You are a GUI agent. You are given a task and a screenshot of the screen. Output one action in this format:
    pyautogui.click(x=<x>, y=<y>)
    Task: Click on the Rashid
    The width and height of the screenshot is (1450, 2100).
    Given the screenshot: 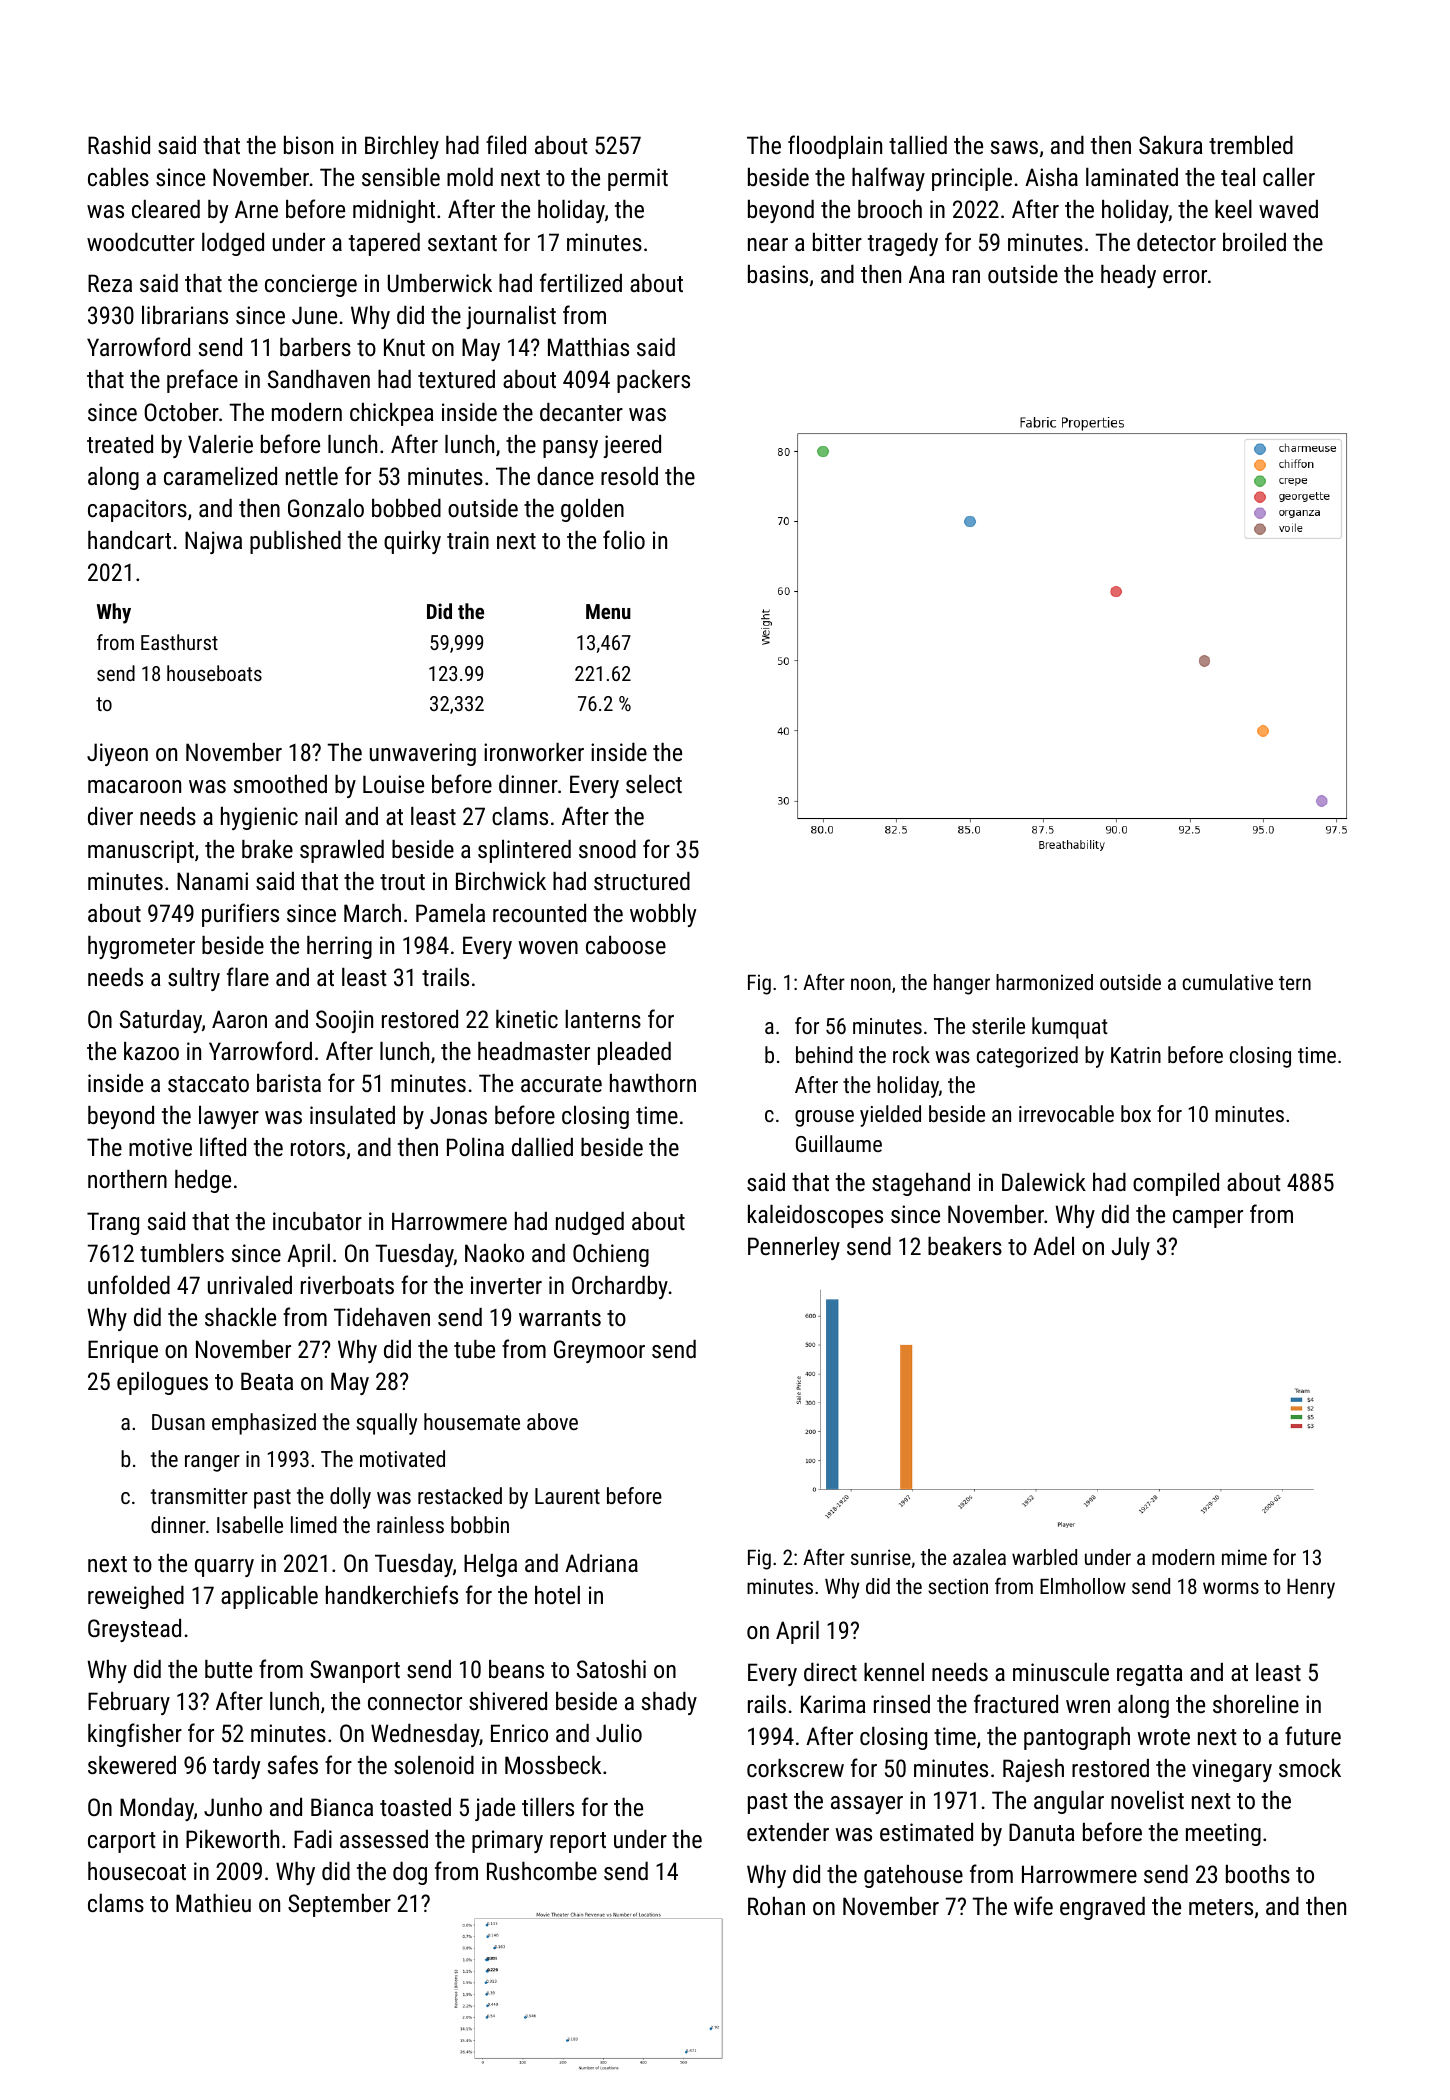 What is the action you would take?
    pyautogui.click(x=119, y=145)
